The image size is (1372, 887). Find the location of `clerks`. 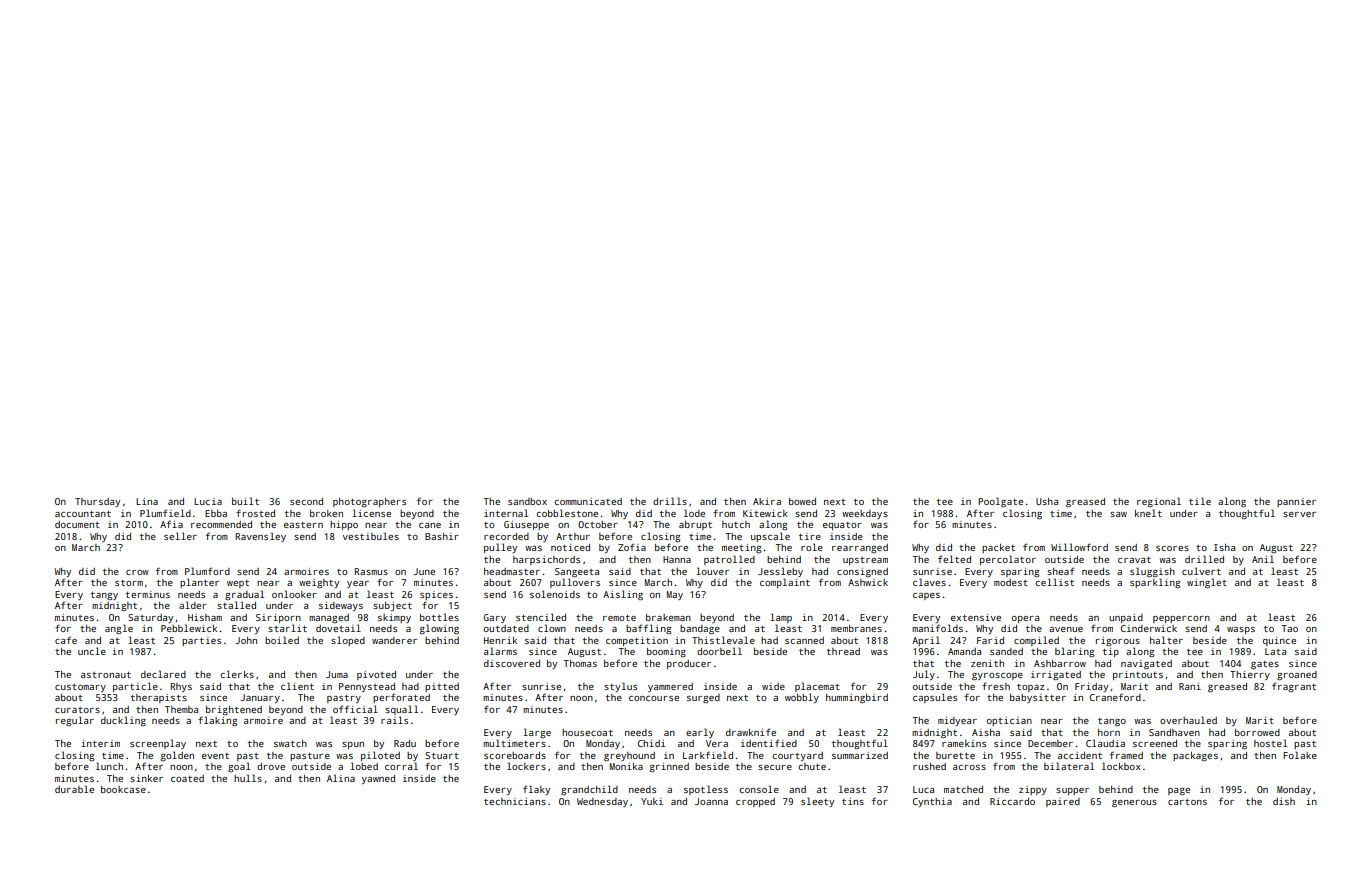

clerks is located at coordinates (237, 674).
